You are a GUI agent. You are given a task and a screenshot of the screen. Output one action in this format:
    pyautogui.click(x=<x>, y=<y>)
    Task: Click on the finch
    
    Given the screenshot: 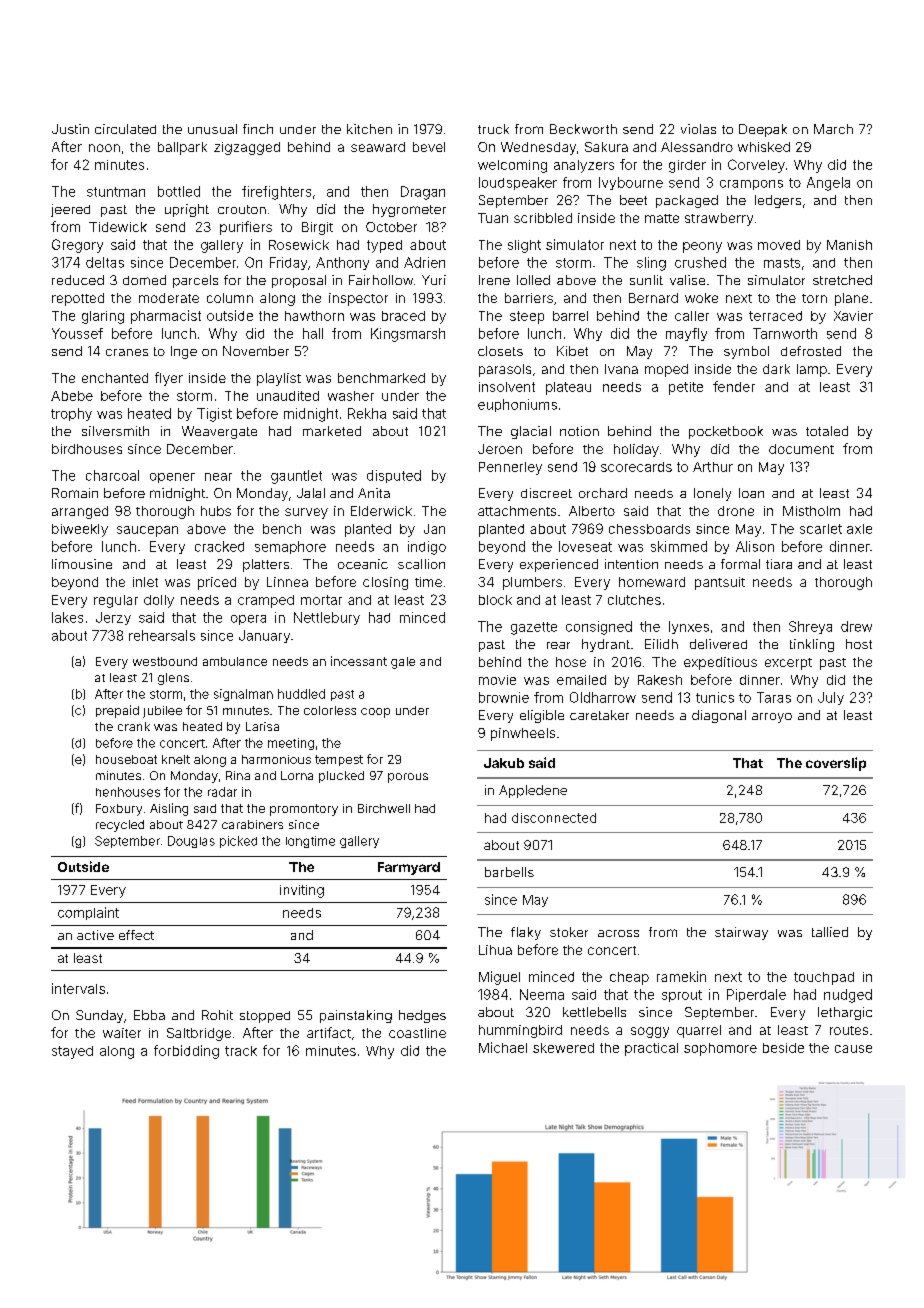 What is the action you would take?
    pyautogui.click(x=258, y=129)
